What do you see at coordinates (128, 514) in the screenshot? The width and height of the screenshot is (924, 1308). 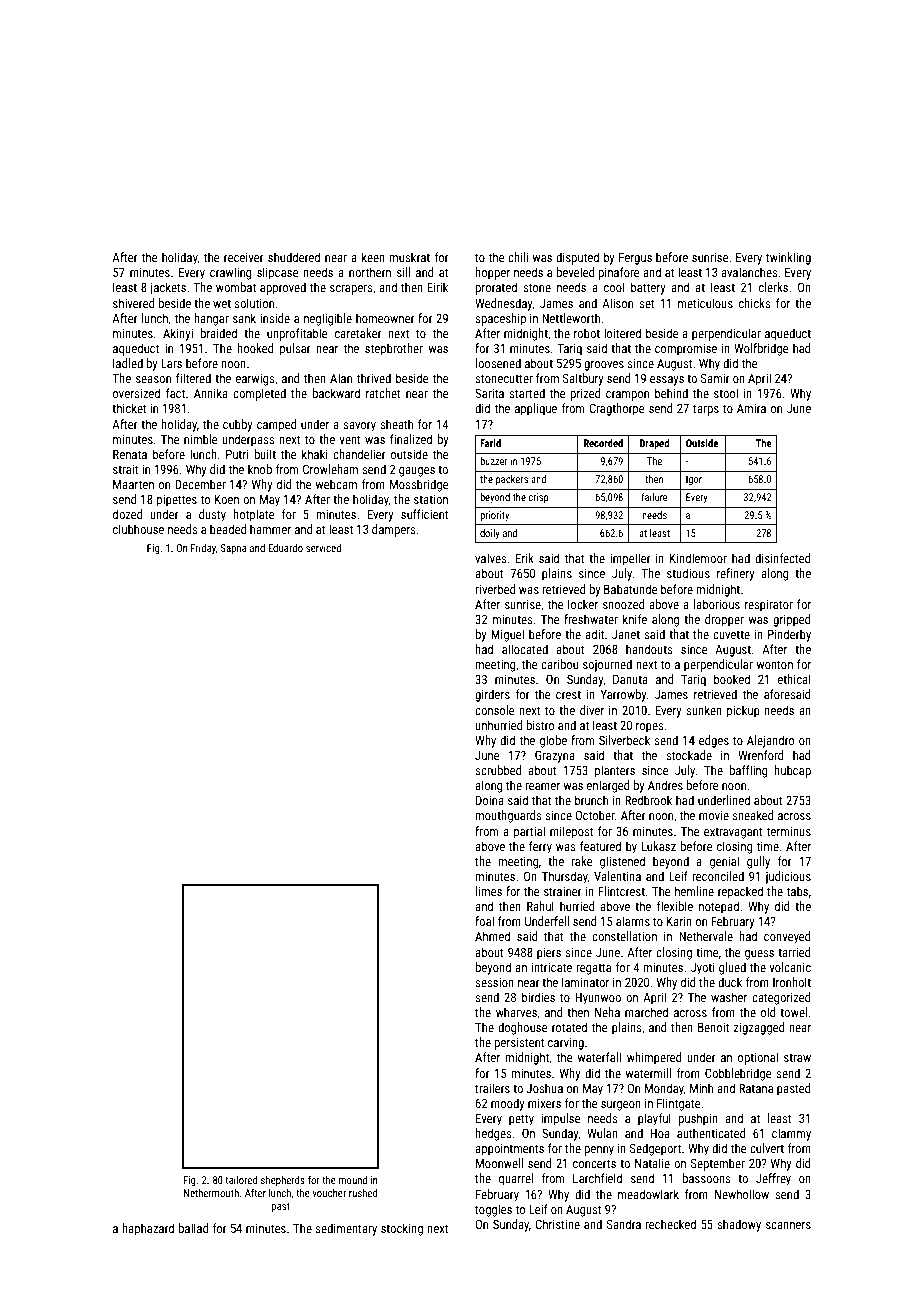 I see `dozed` at bounding box center [128, 514].
